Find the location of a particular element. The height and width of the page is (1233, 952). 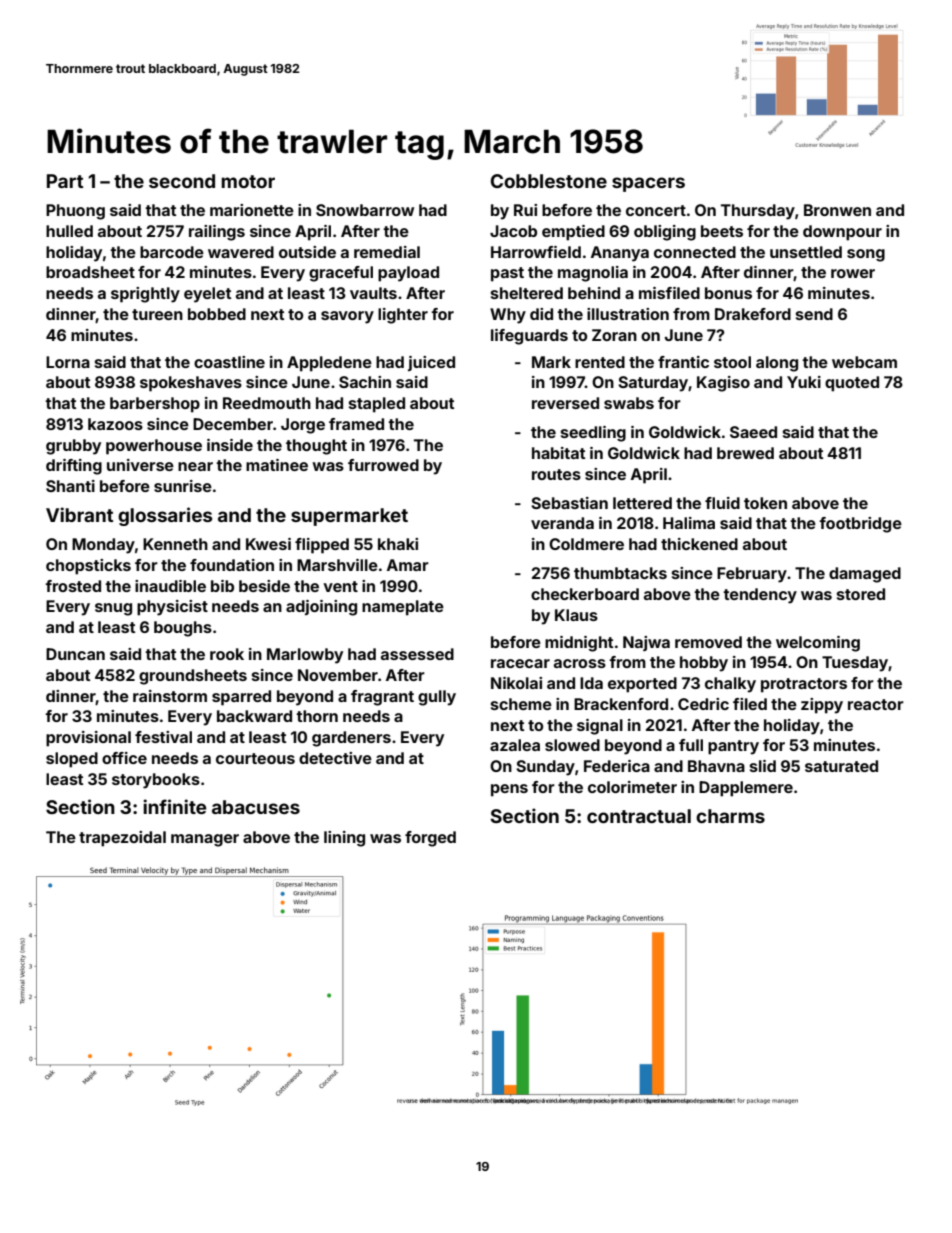

Reedmouth is located at coordinates (267, 403).
